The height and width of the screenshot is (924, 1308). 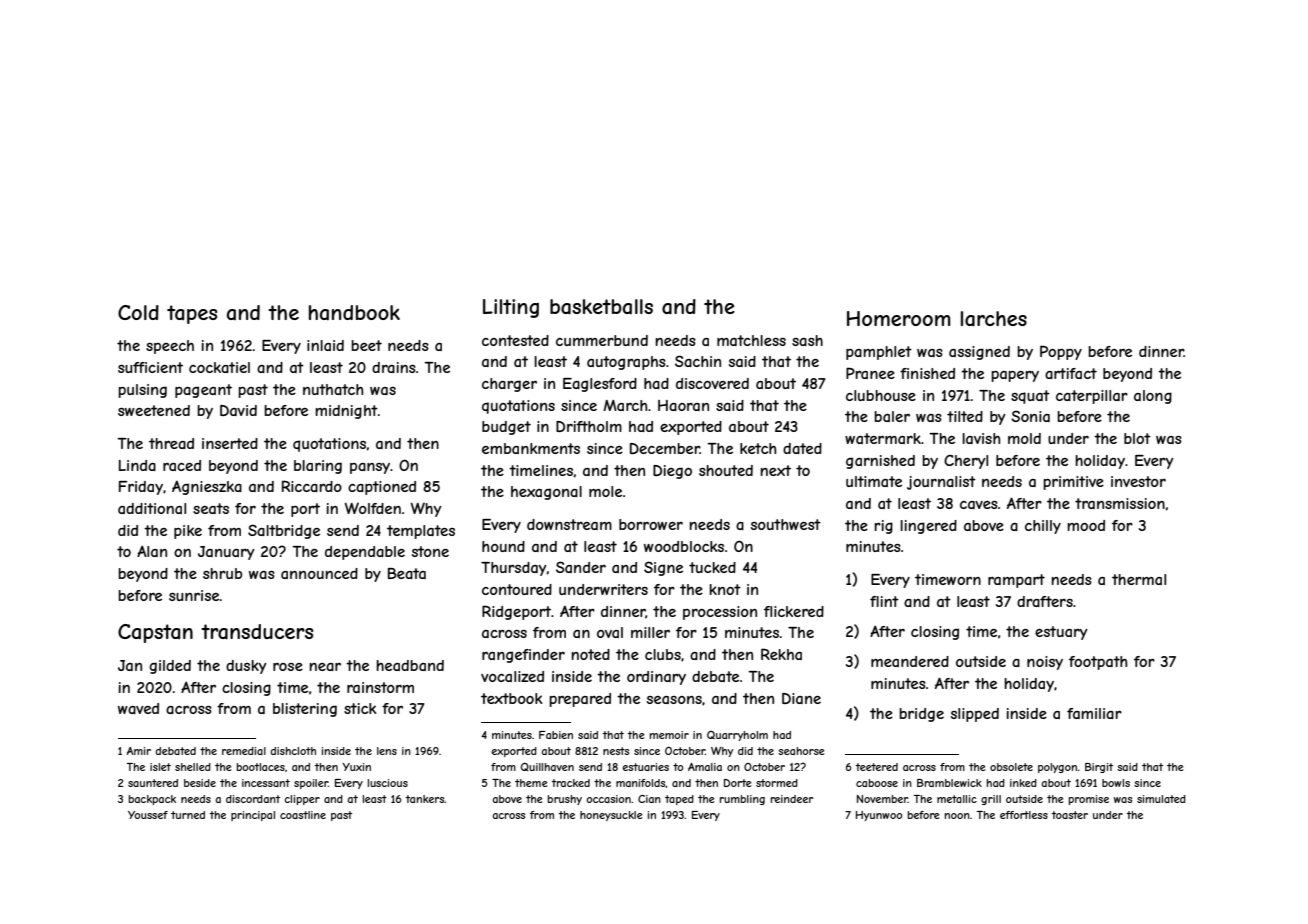 What do you see at coordinates (148, 815) in the screenshot?
I see `Youssef` at bounding box center [148, 815].
